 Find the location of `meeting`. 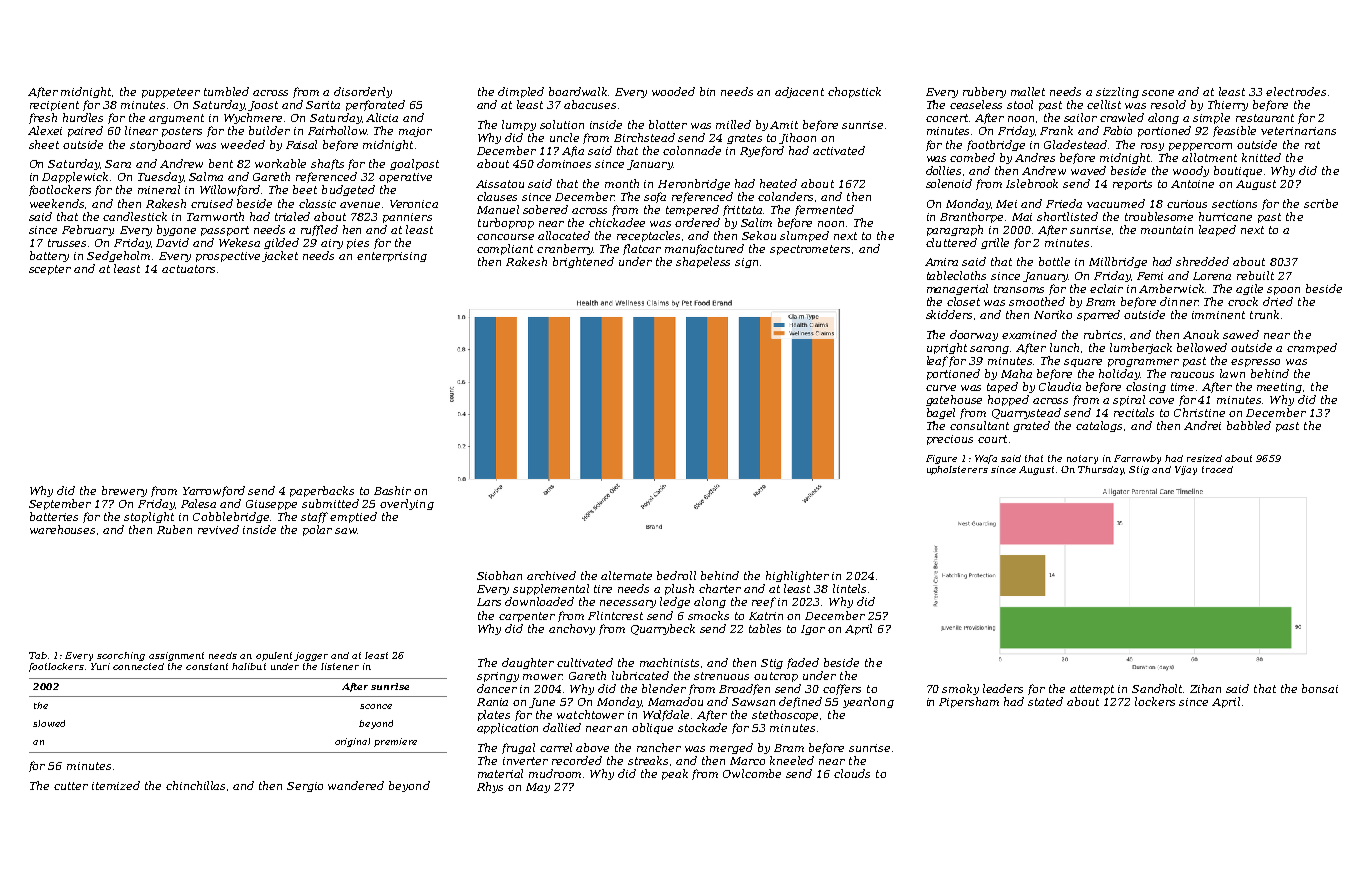

meeting is located at coordinates (1279, 388).
